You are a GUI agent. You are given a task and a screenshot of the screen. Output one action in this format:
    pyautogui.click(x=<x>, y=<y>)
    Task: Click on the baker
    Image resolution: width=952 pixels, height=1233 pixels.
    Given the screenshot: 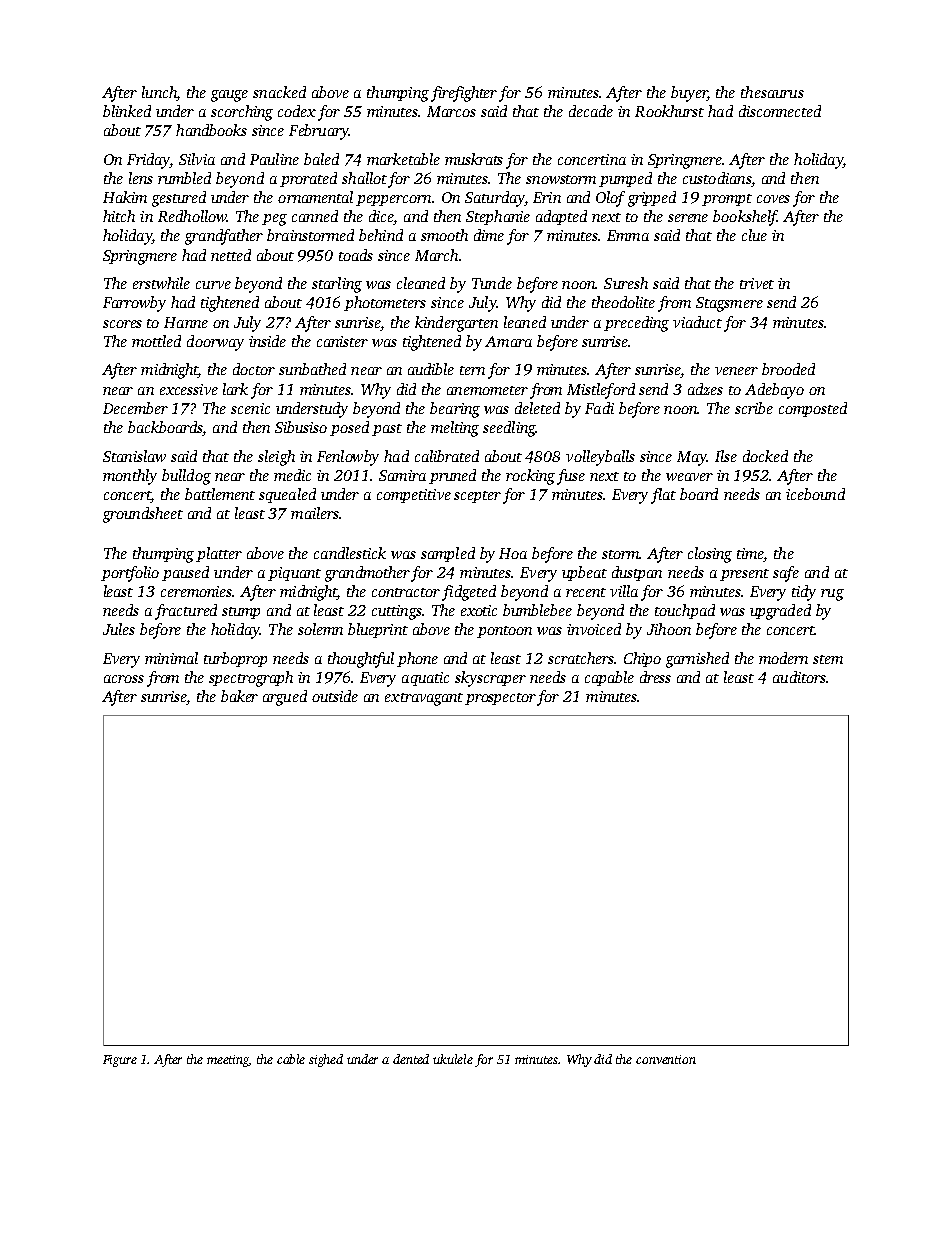 What is the action you would take?
    pyautogui.click(x=239, y=696)
